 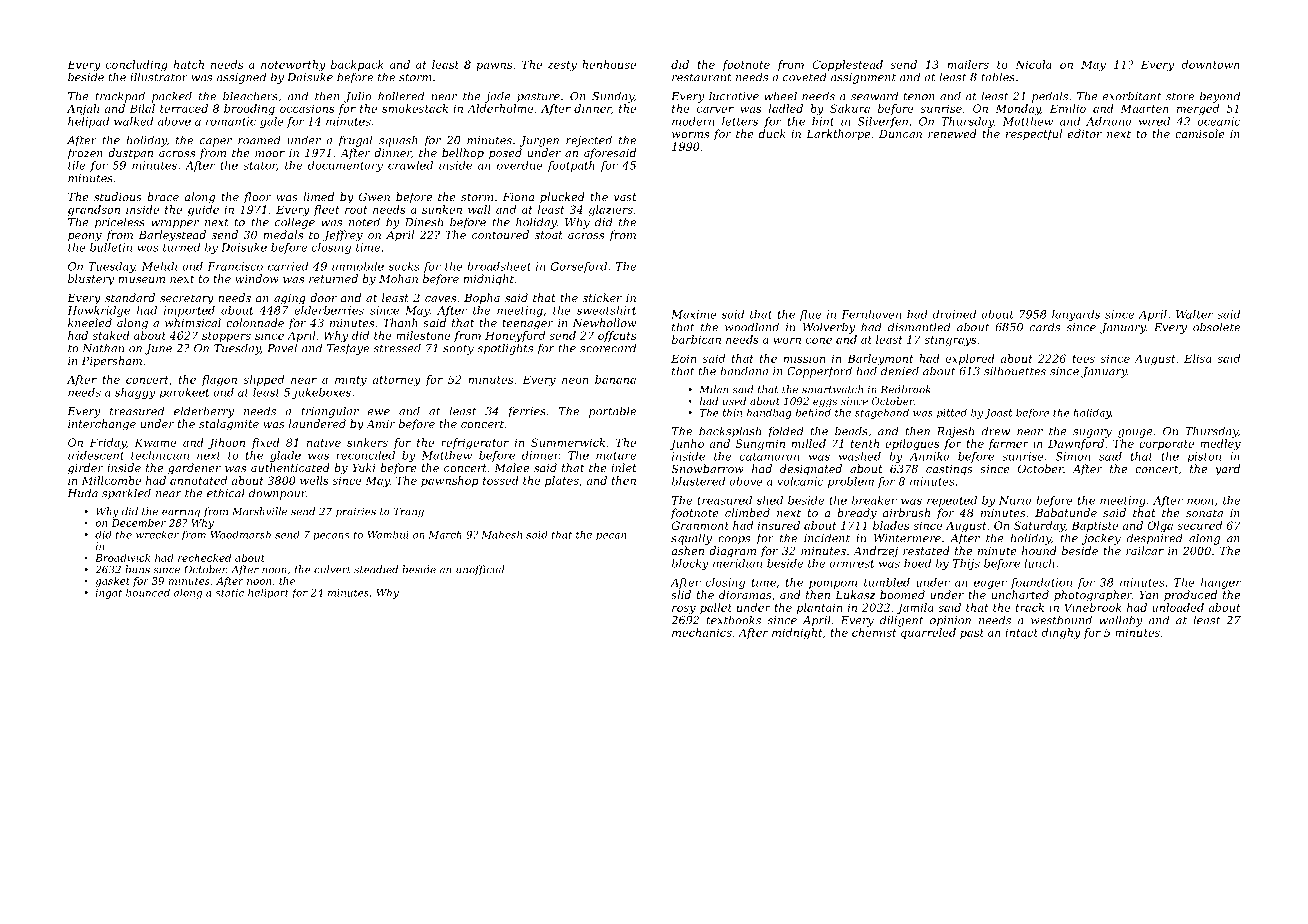 What do you see at coordinates (1066, 512) in the page?
I see `Babatunde` at bounding box center [1066, 512].
